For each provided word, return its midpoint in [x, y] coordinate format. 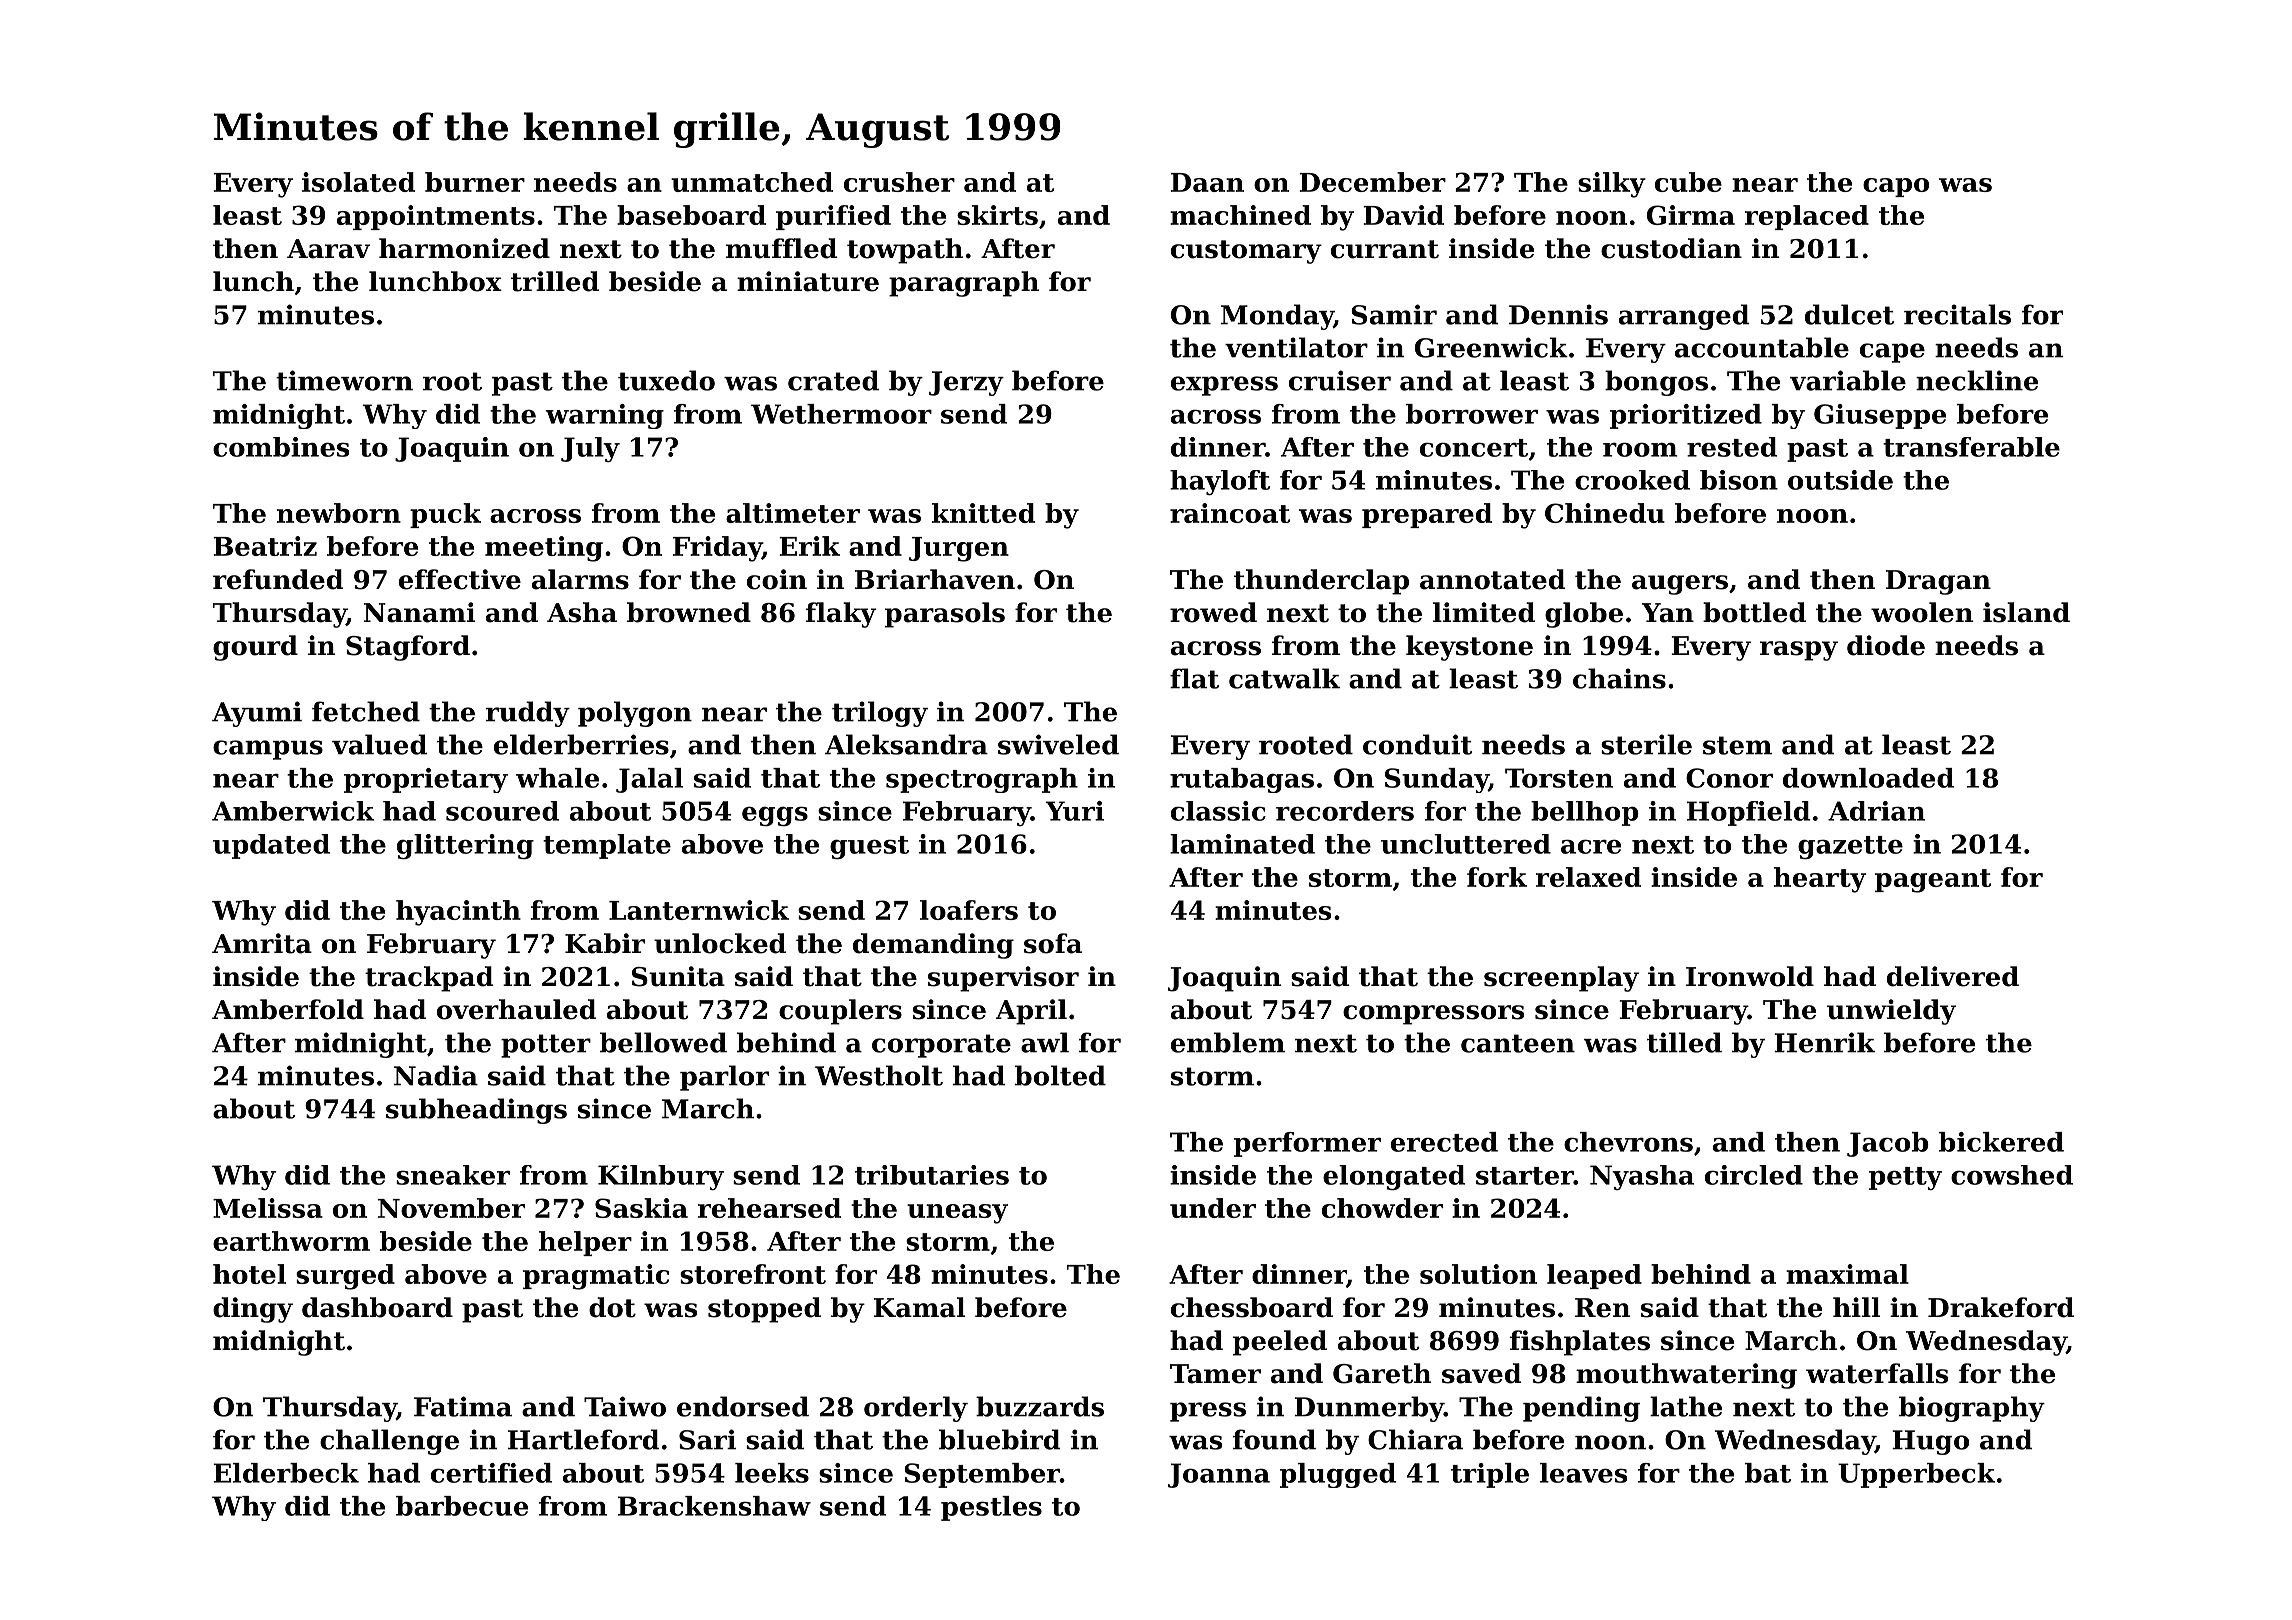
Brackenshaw [714, 1506]
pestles [991, 1508]
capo [1896, 187]
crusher [899, 182]
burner [475, 182]
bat [1768, 1473]
